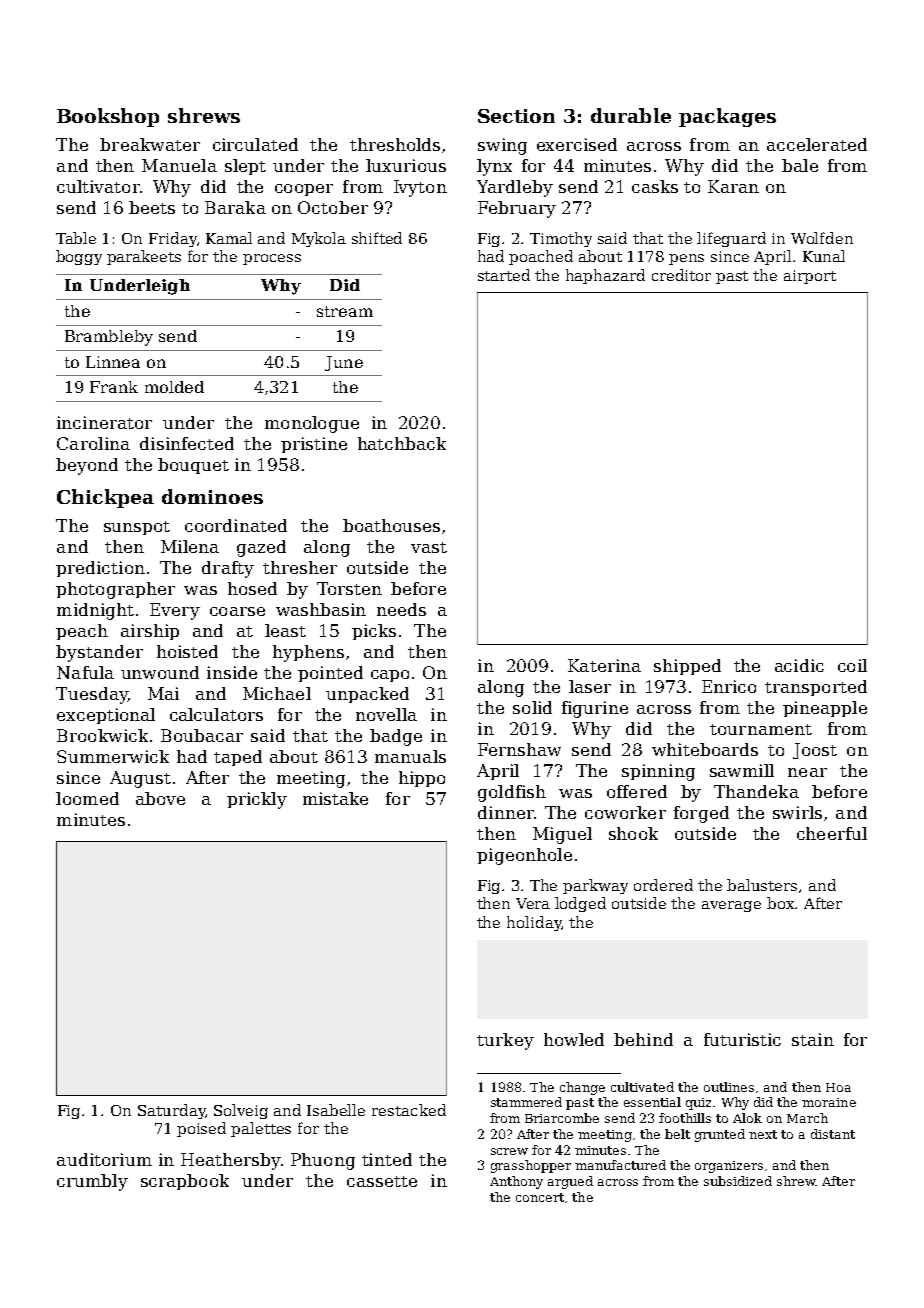 The image size is (924, 1308). What do you see at coordinates (173, 239) in the screenshot?
I see `Friday` at bounding box center [173, 239].
